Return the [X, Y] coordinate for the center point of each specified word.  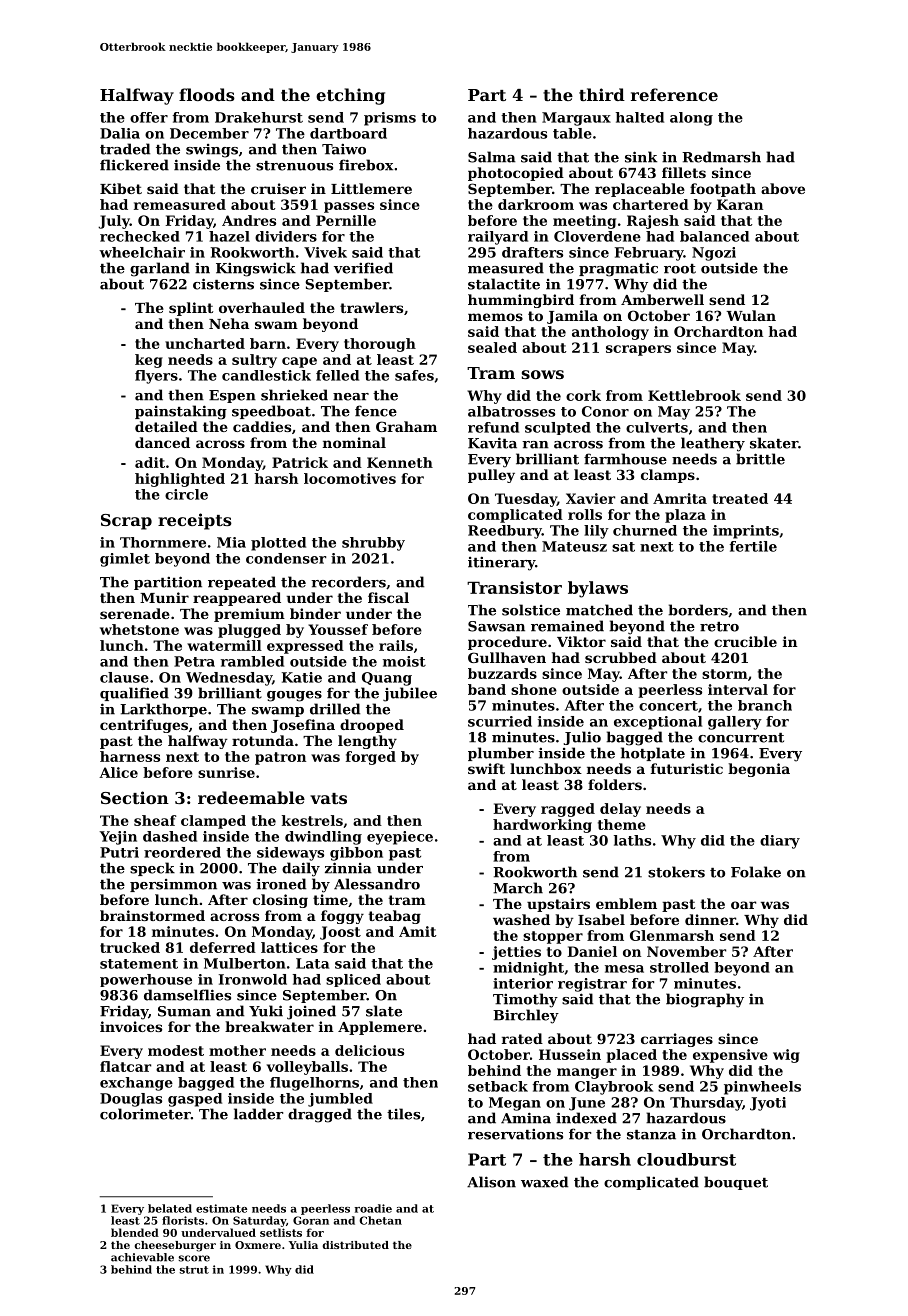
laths [632, 840]
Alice [118, 772]
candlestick [266, 375]
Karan [740, 204]
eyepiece [400, 838]
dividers [286, 236]
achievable [142, 1257]
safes [414, 375]
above [783, 188]
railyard [498, 238]
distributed [355, 1245]
